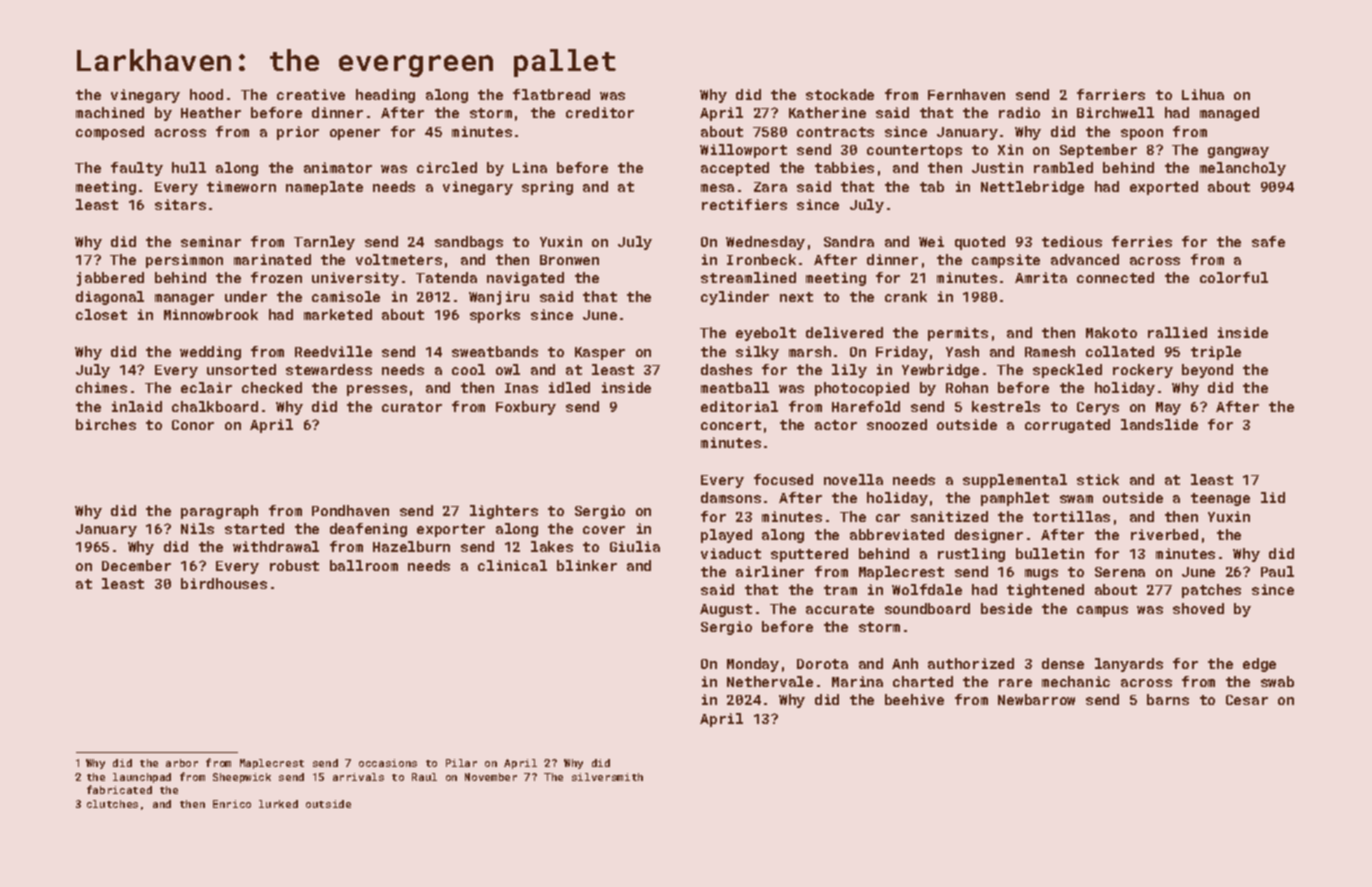  I want to click on tedious, so click(1072, 241).
